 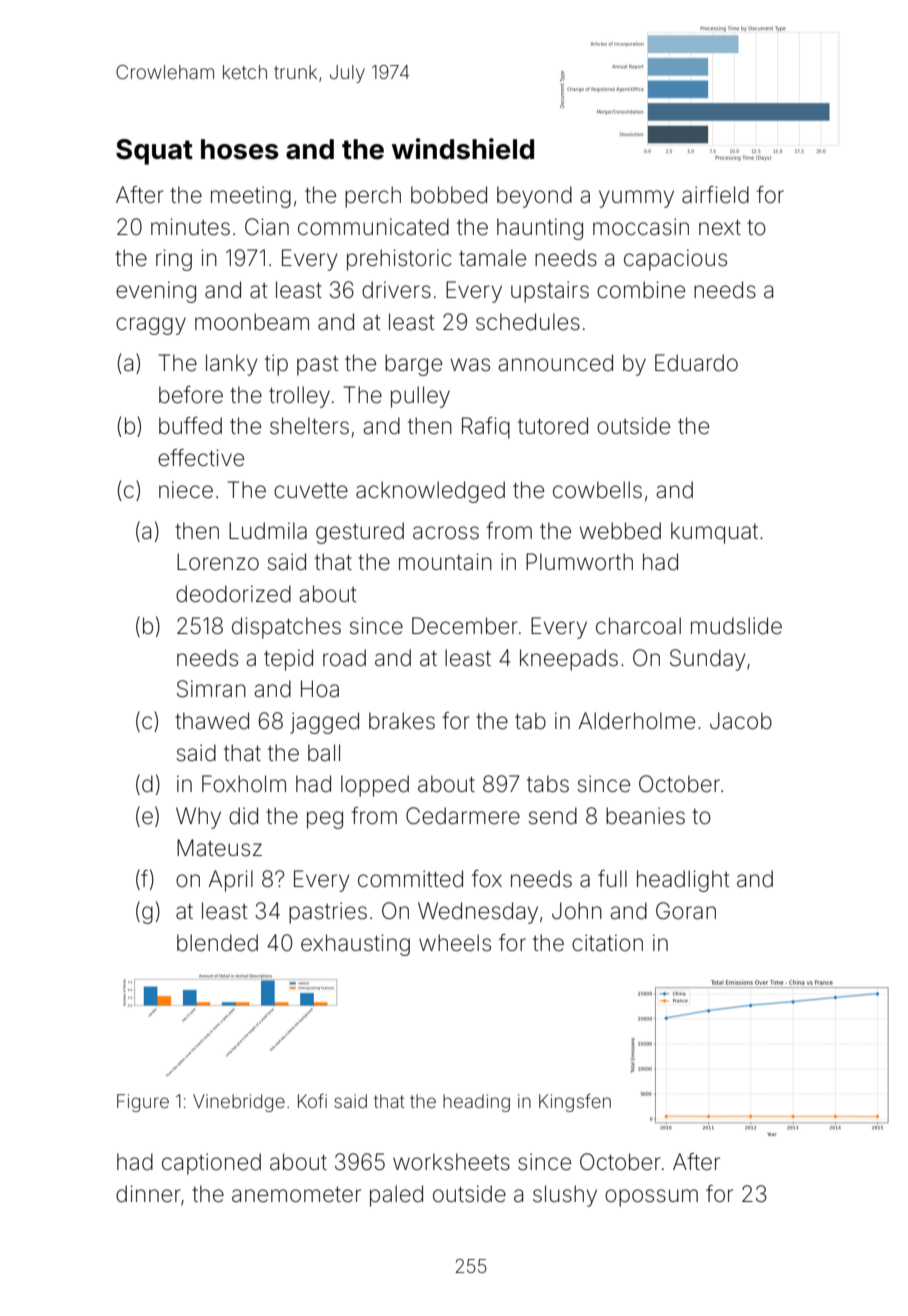 What do you see at coordinates (714, 533) in the document?
I see `kumquat` at bounding box center [714, 533].
